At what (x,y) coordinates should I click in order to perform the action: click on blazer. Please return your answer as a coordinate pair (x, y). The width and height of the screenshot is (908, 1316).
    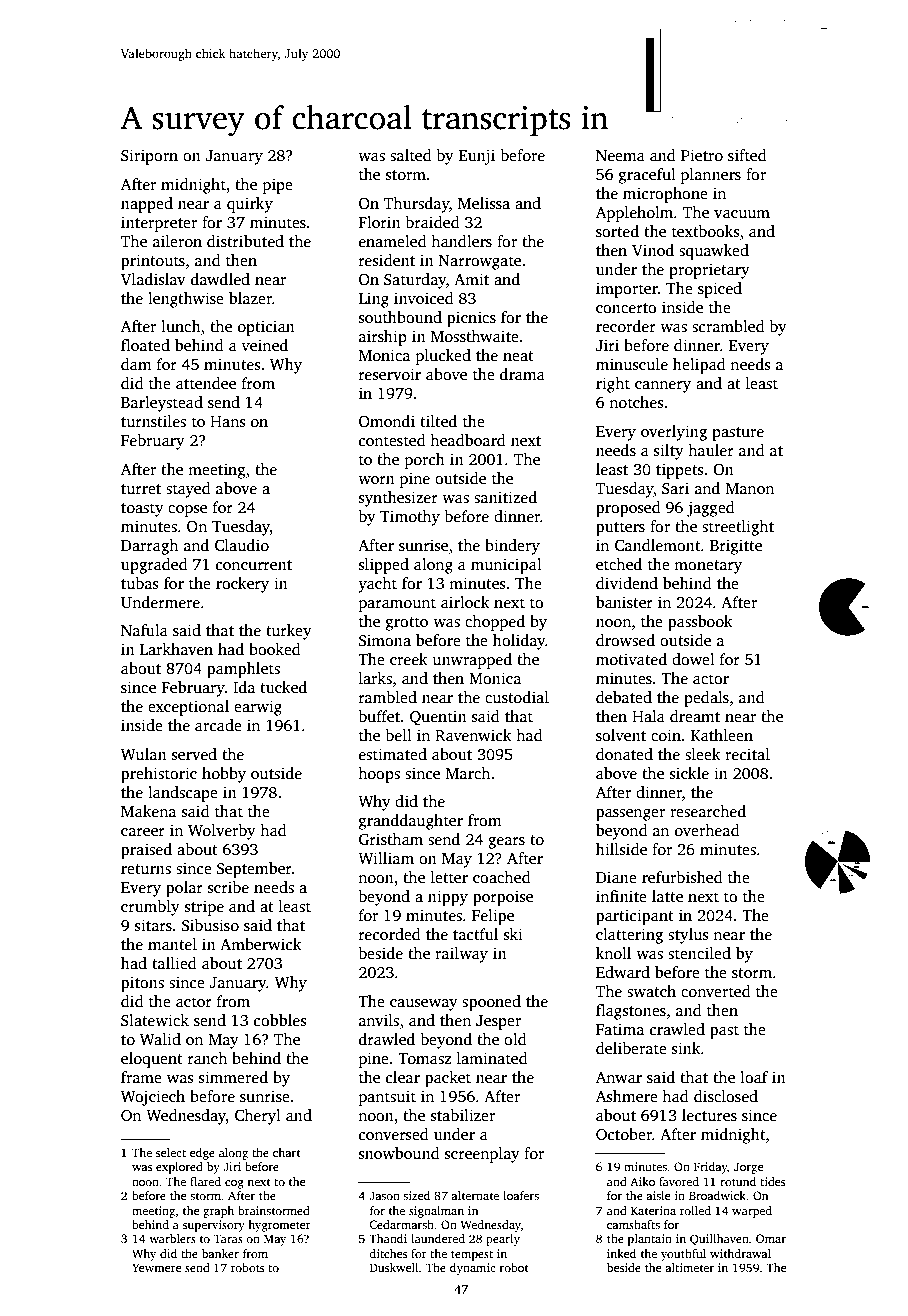
    Looking at the image, I should click on (250, 298).
